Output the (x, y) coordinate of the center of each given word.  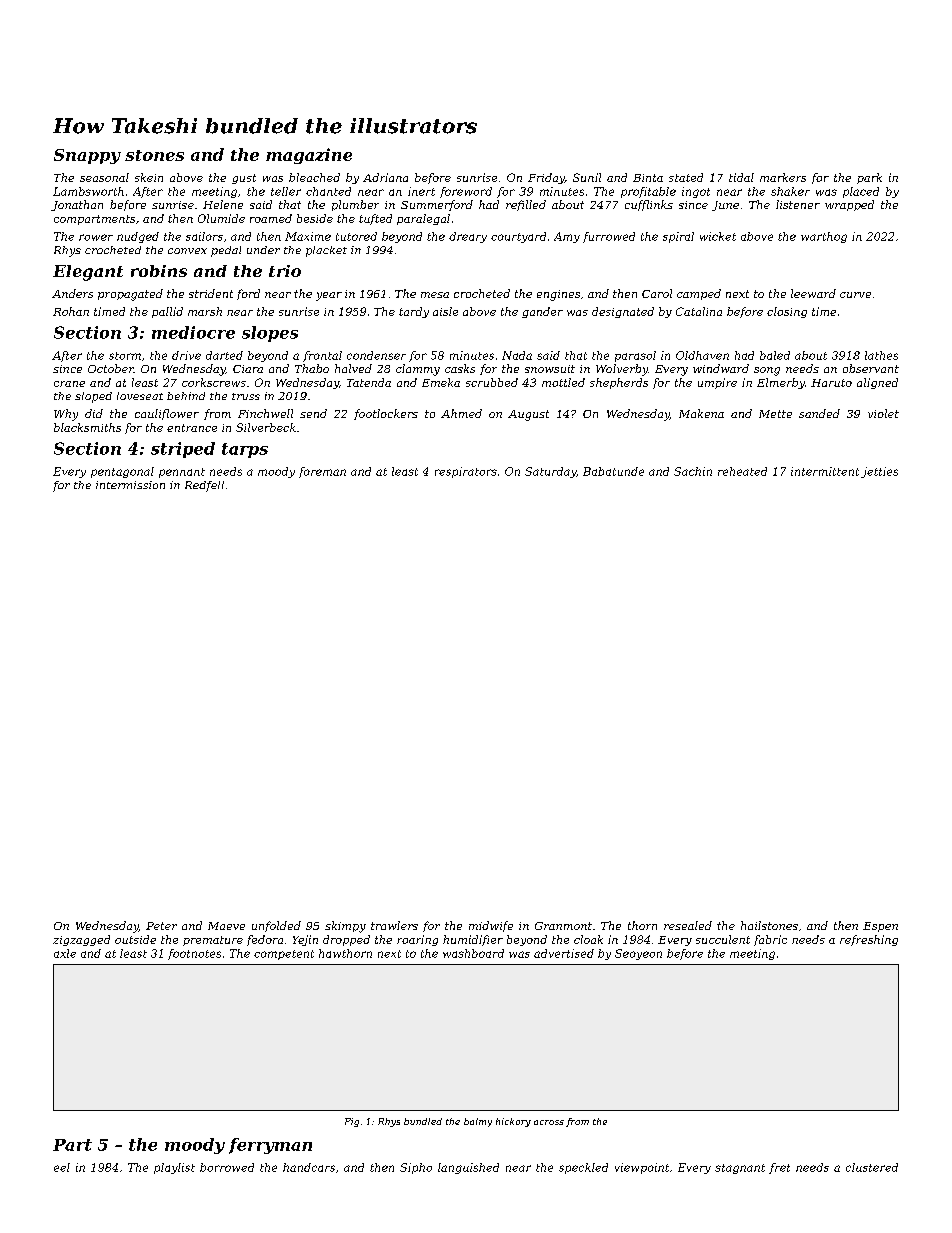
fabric (770, 940)
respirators (466, 472)
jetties (879, 472)
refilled (526, 205)
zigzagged (81, 940)
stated (686, 177)
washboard (473, 953)
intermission (130, 485)
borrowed (227, 1167)
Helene (223, 204)
